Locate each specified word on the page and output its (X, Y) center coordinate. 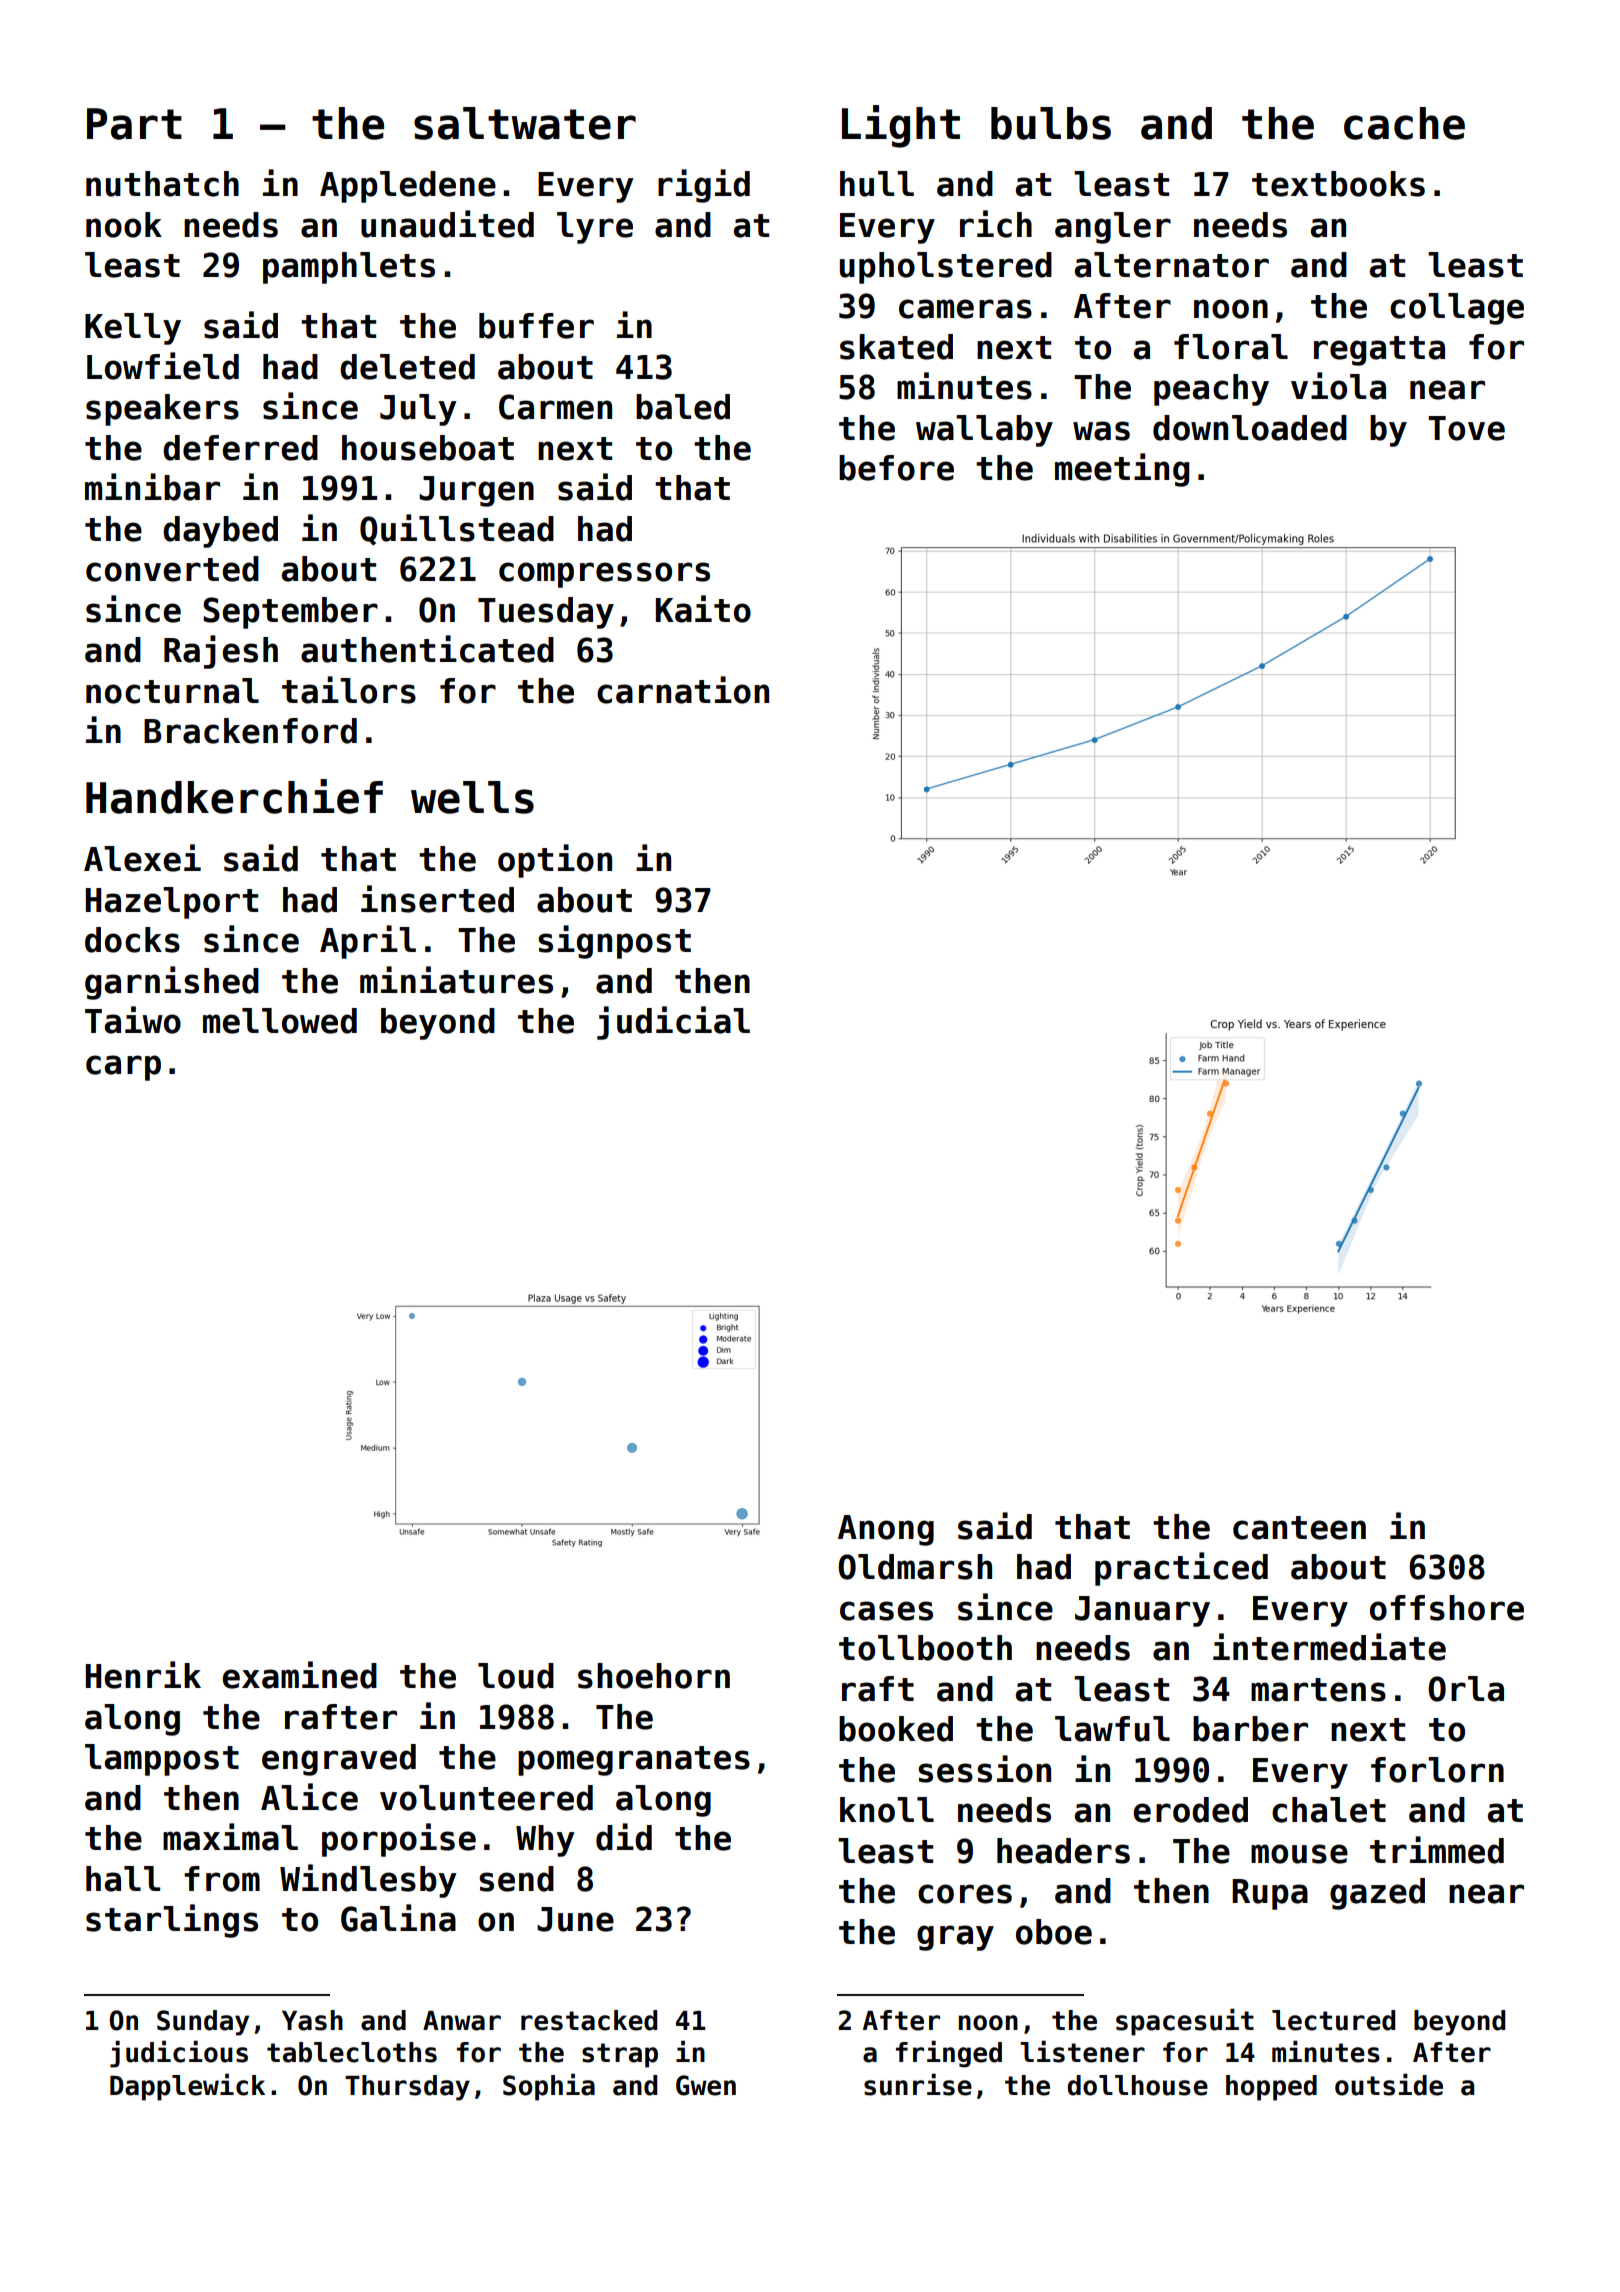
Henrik (143, 1675)
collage (1457, 309)
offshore (1447, 1608)
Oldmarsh (915, 1567)
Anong (886, 1530)
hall (123, 1879)
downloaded (1250, 428)
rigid (704, 186)
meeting (1122, 470)
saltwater (525, 123)
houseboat (428, 448)
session (984, 1769)
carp (123, 1068)
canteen (1299, 1528)
